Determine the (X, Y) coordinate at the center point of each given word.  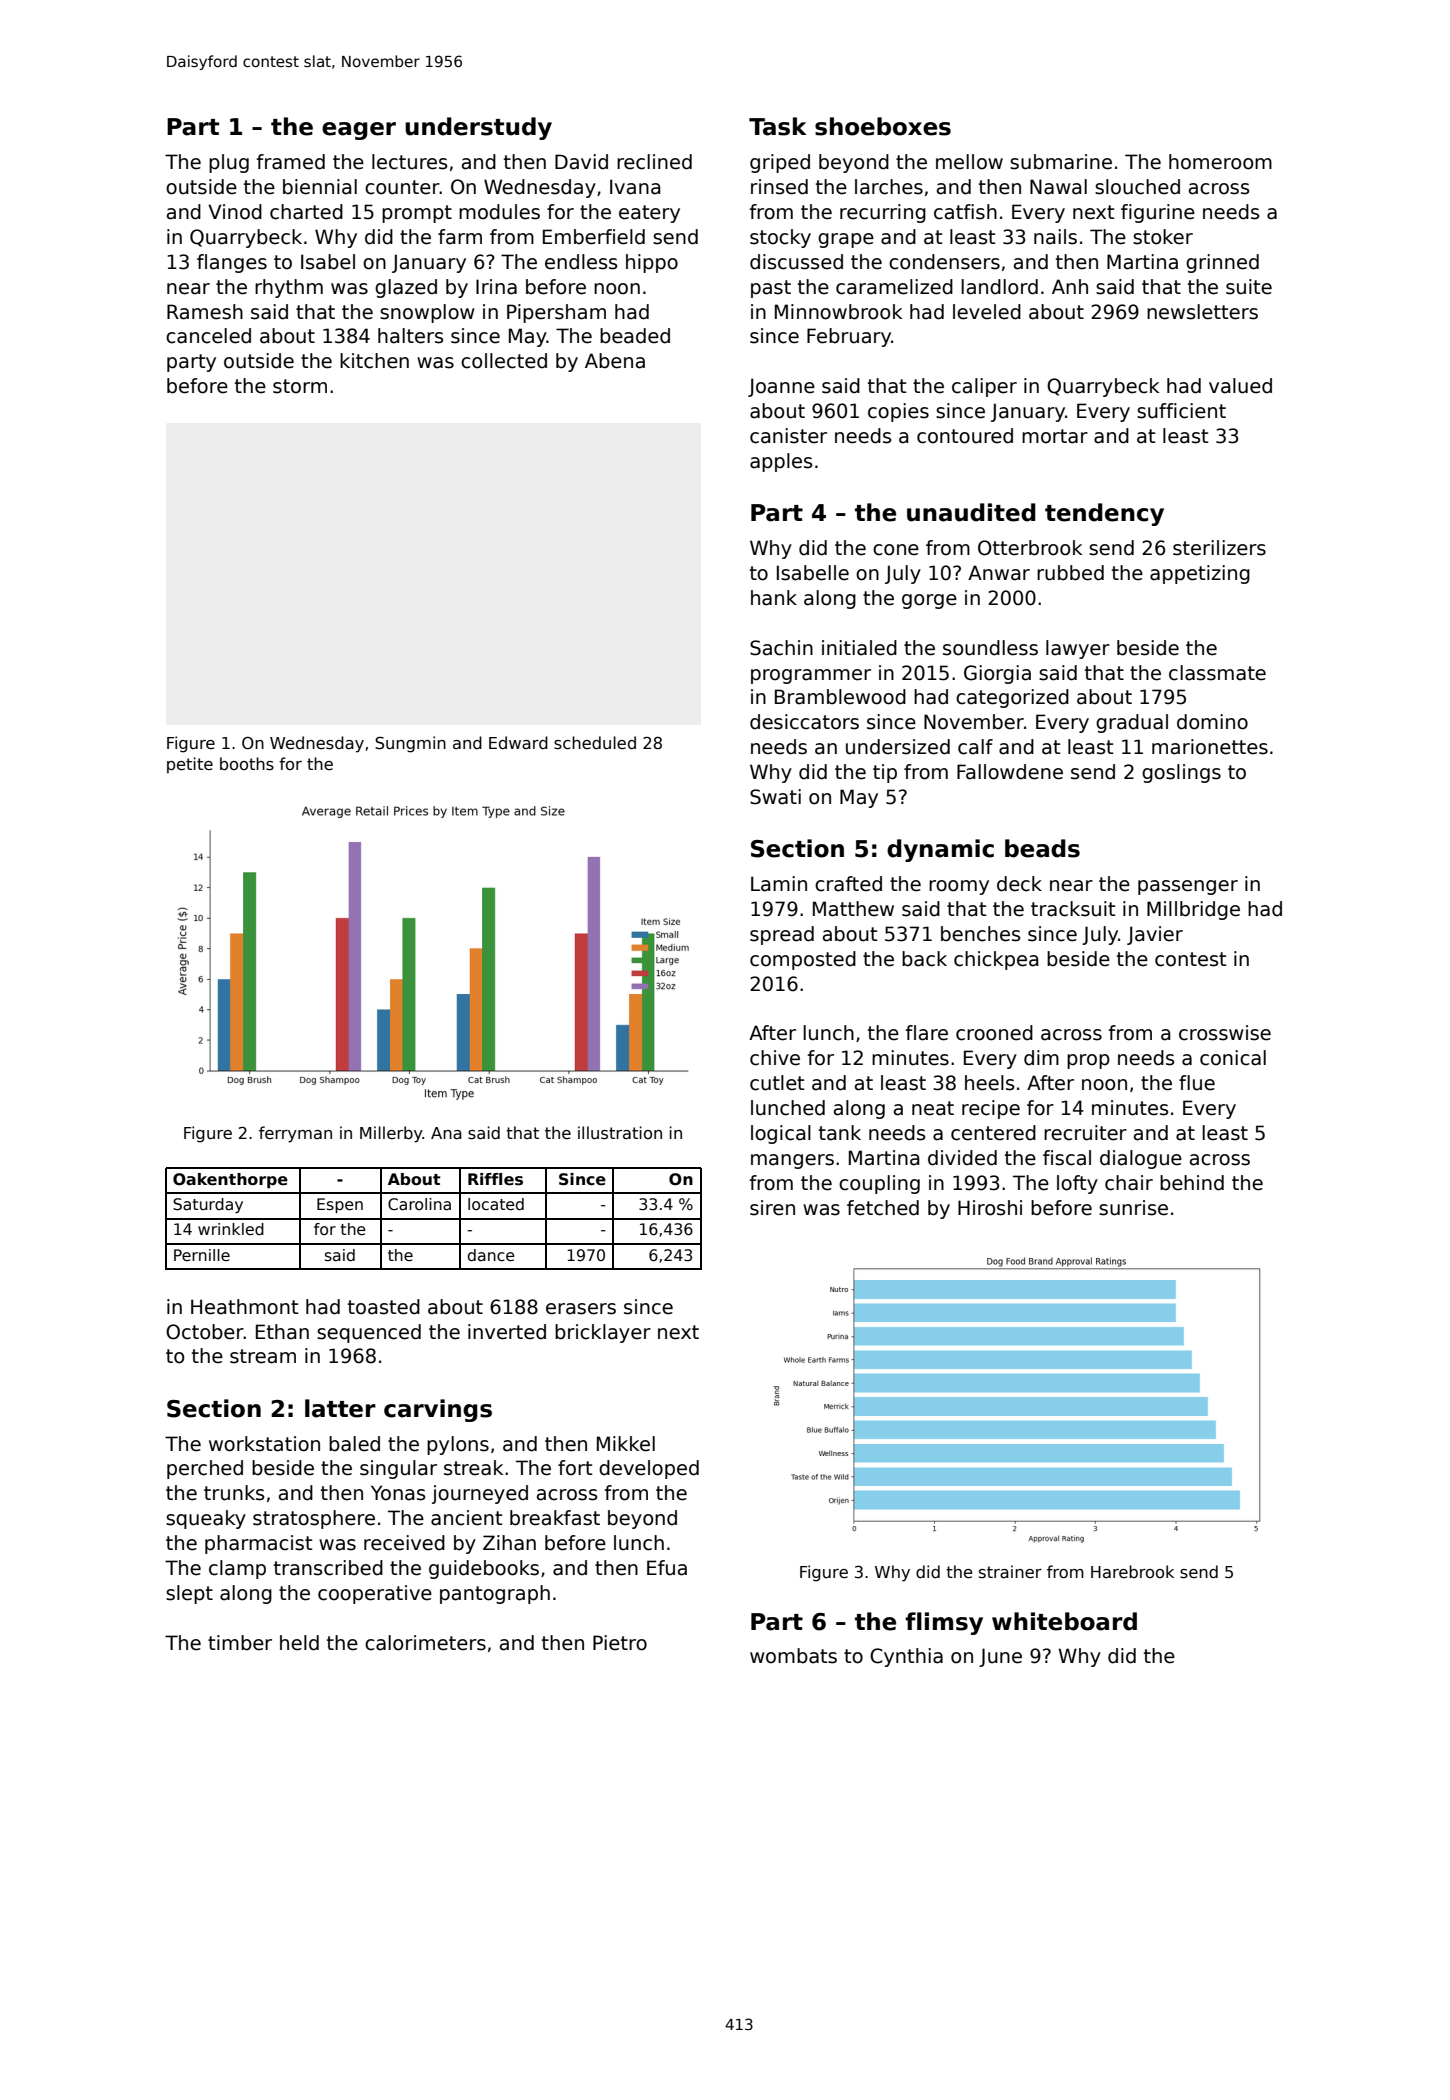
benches (980, 934)
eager (359, 131)
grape (846, 240)
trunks (234, 1493)
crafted (848, 884)
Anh (1070, 286)
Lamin (779, 884)
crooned (994, 1033)
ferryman (295, 1134)
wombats (793, 1656)
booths (247, 764)
